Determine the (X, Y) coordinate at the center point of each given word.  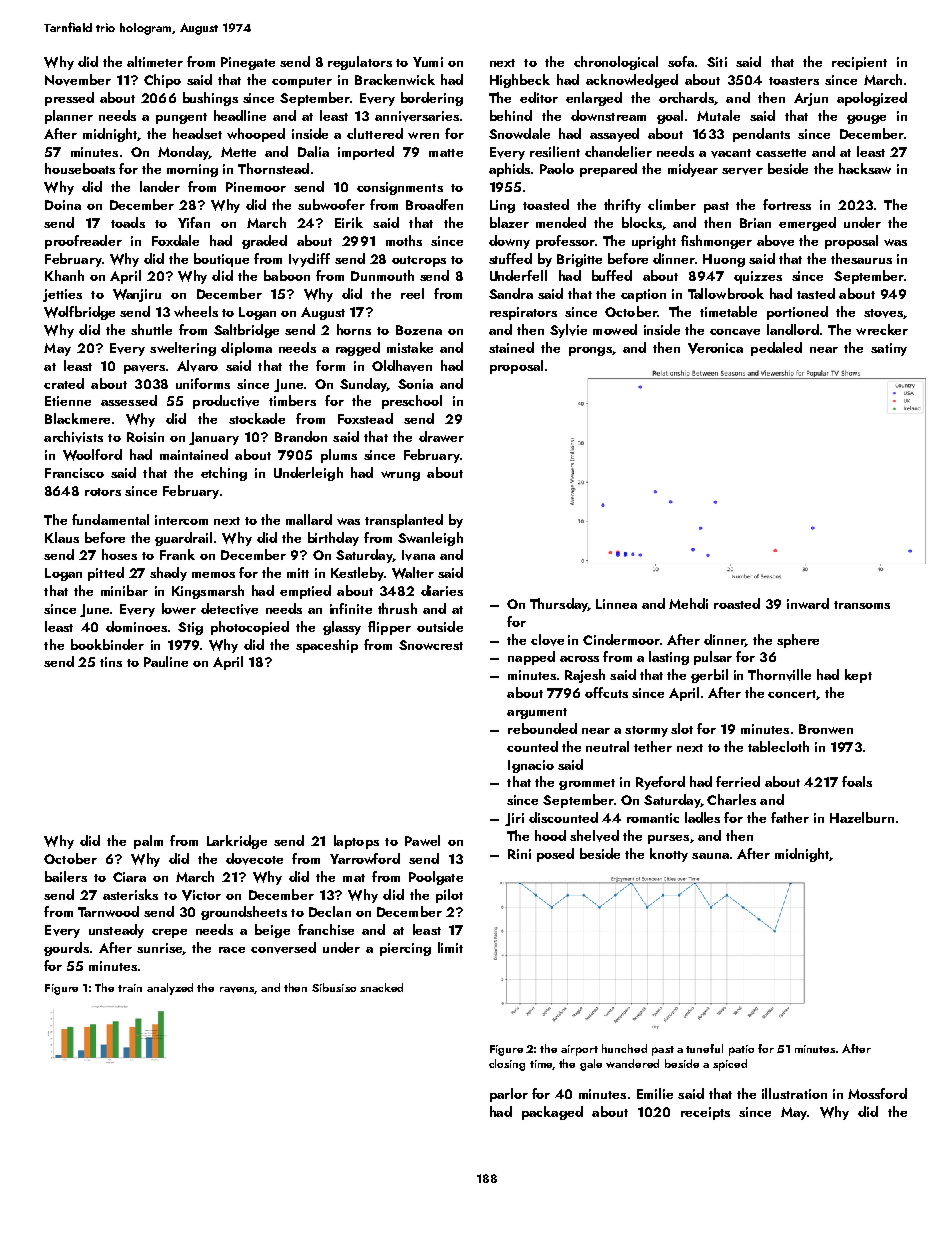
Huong (724, 260)
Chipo (162, 81)
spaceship (327, 646)
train (130, 988)
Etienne (68, 401)
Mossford (877, 1093)
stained (511, 347)
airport (579, 1050)
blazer (509, 222)
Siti (717, 62)
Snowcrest (431, 645)
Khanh (64, 275)
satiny (889, 349)
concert (792, 695)
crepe (169, 933)
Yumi (428, 62)
